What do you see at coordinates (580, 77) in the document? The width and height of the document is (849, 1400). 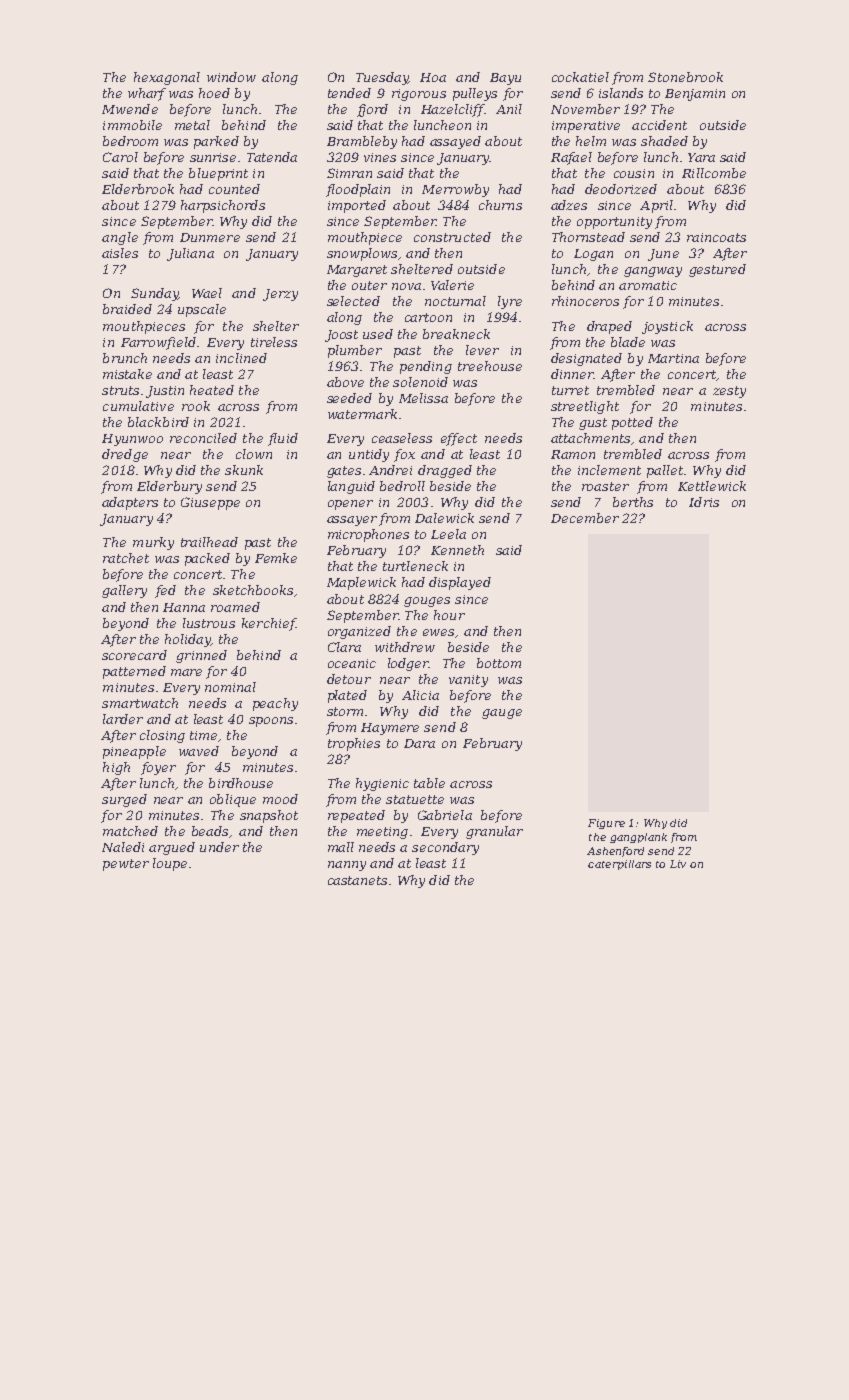 I see `cockatiel` at bounding box center [580, 77].
